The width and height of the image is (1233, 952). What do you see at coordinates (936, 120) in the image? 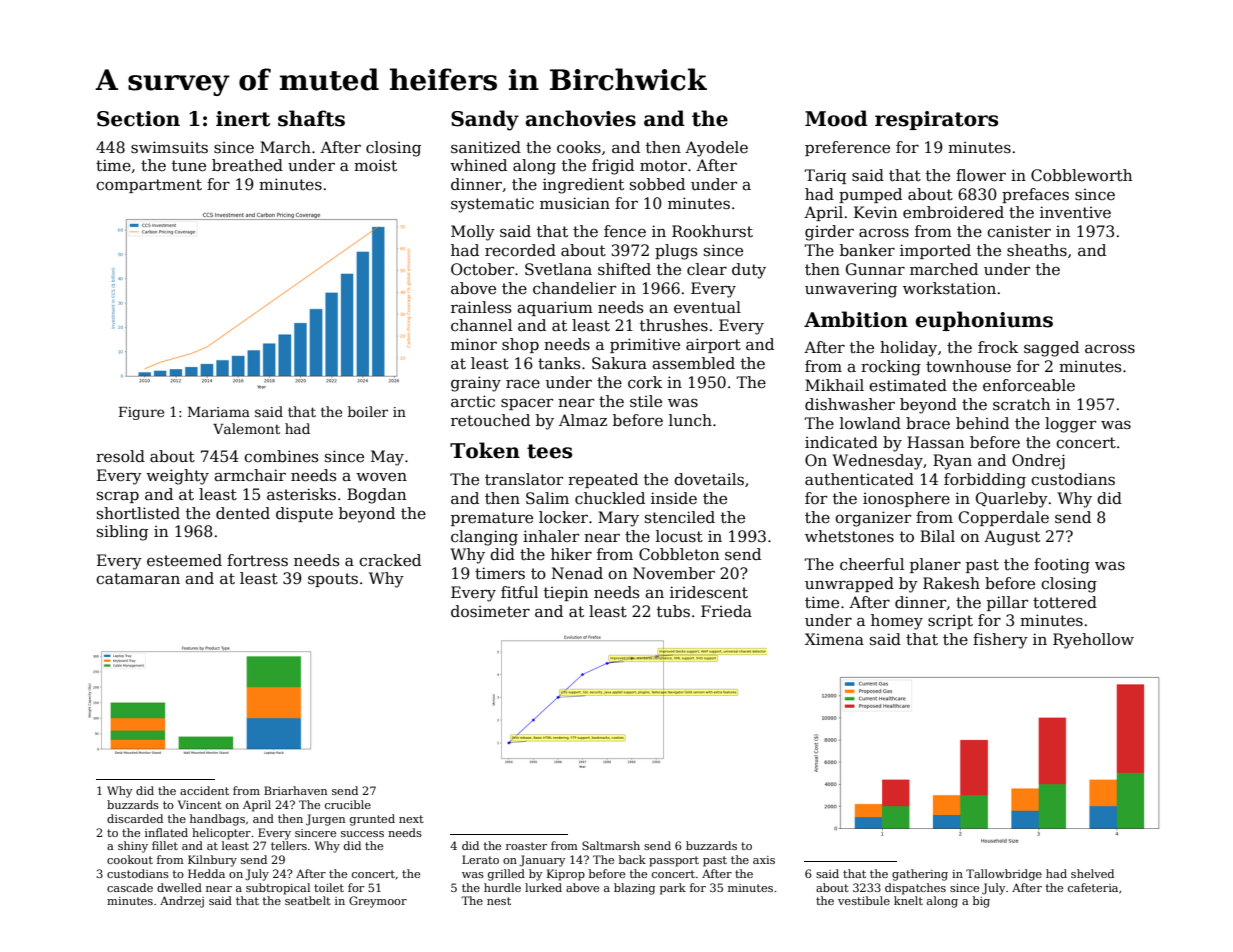
I see `respirators` at bounding box center [936, 120].
